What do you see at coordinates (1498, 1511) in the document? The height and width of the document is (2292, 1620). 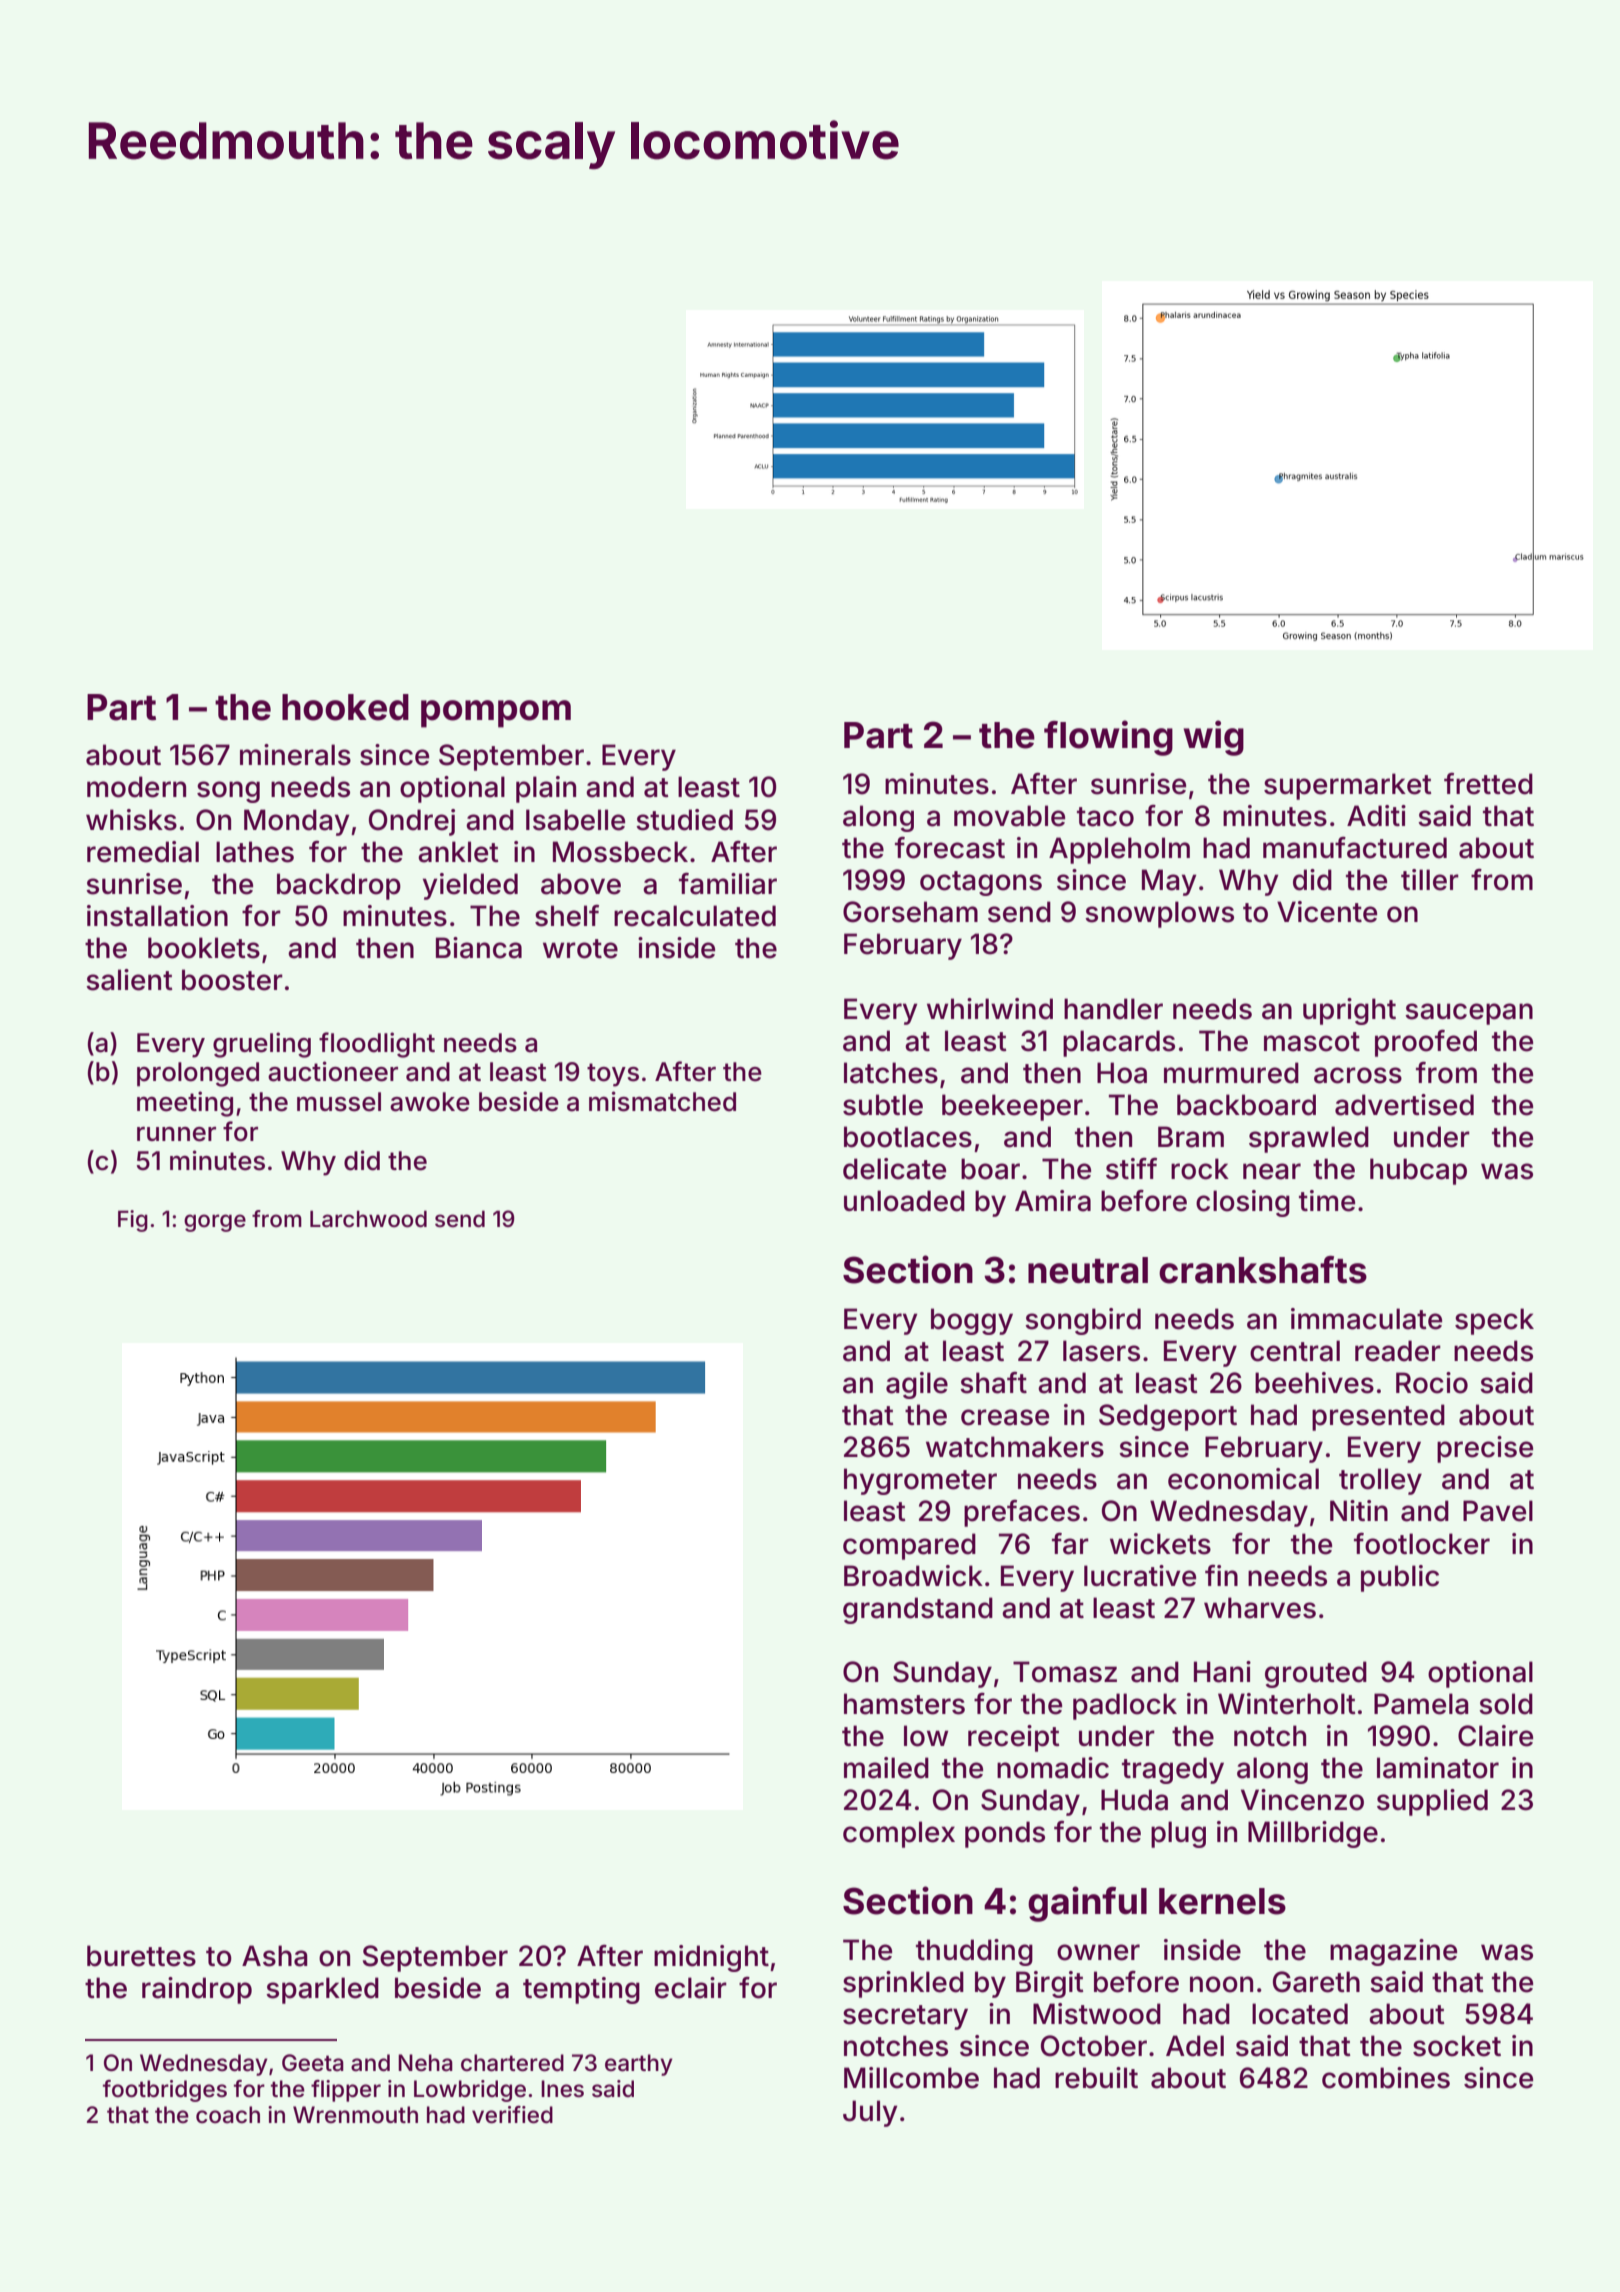 I see `Pavel` at bounding box center [1498, 1511].
